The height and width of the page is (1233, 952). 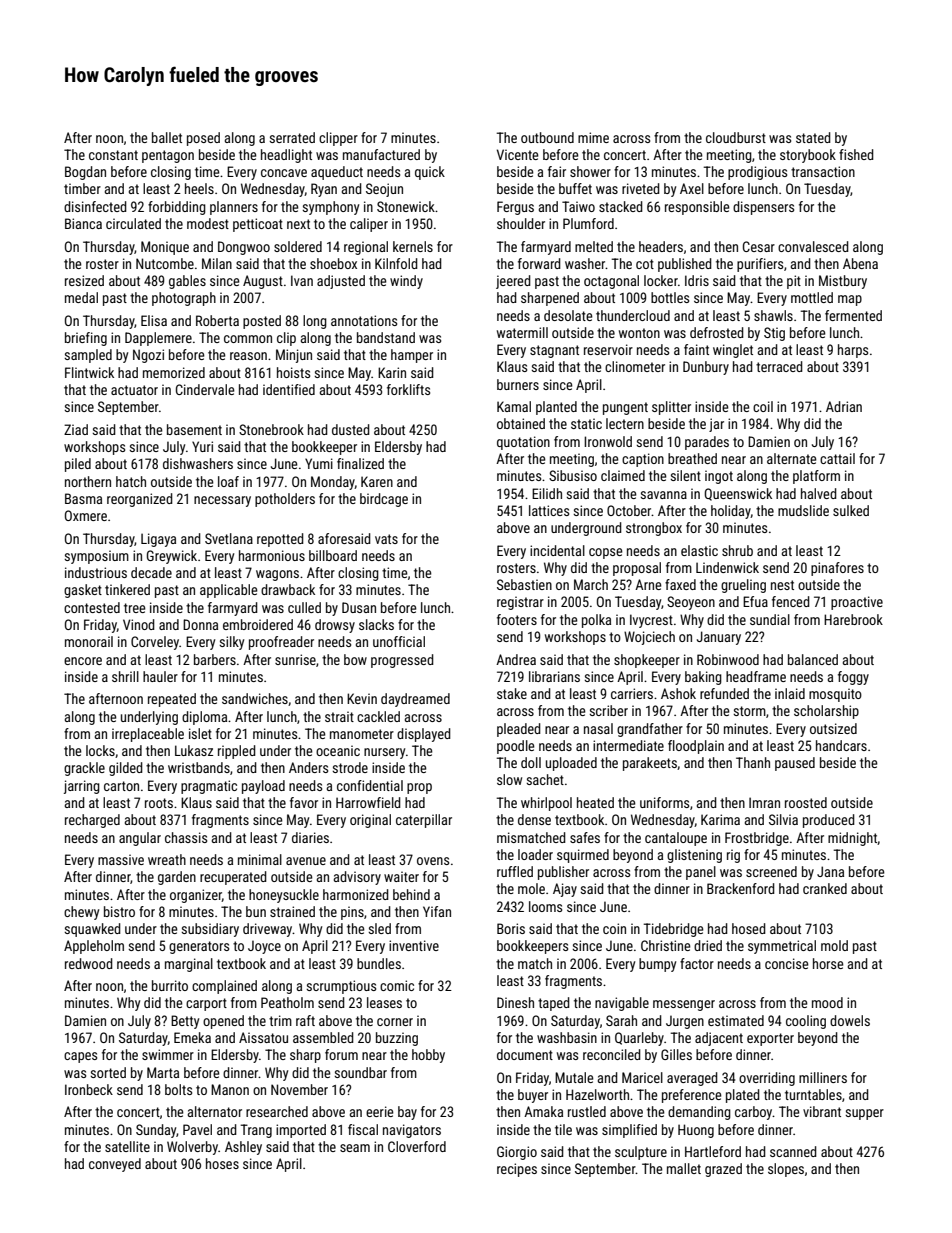 What do you see at coordinates (125, 676) in the page?
I see `shrill` at bounding box center [125, 676].
